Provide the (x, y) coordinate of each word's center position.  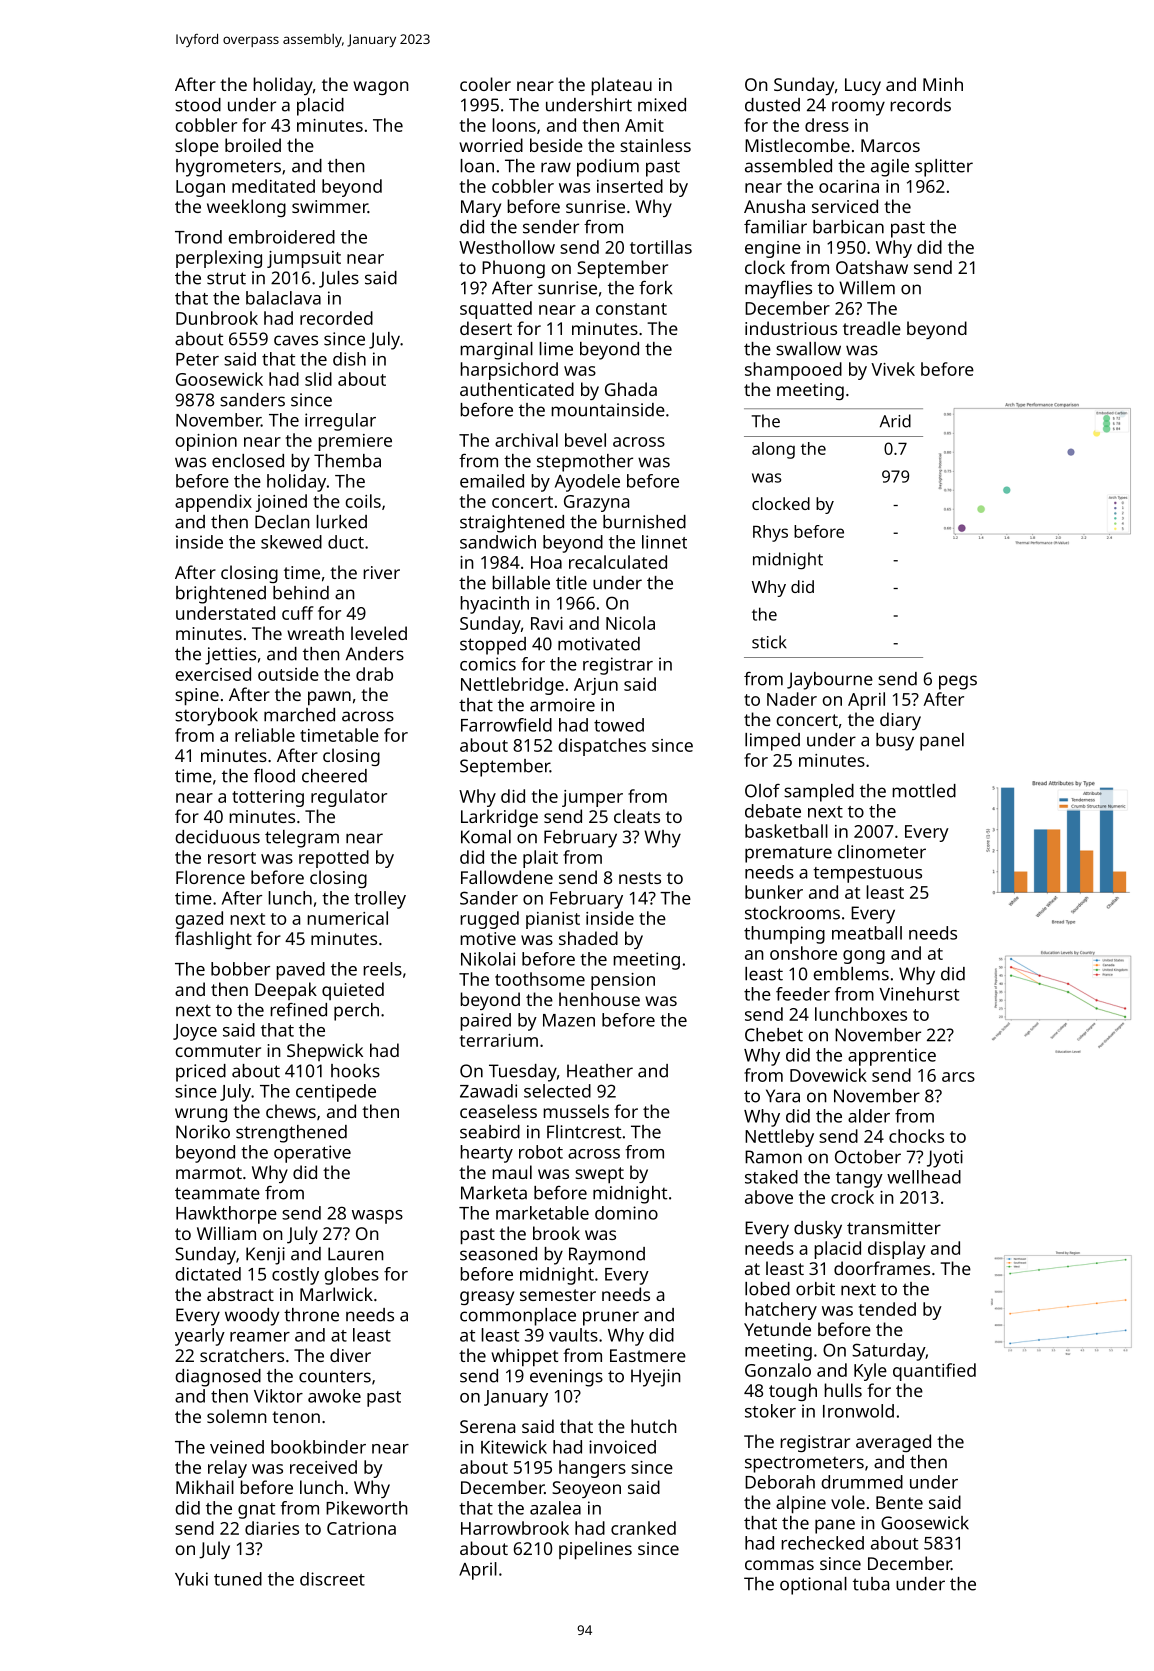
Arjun (596, 686)
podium (608, 168)
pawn (329, 698)
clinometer (882, 852)
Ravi (547, 623)
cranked (643, 1528)
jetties (230, 656)
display (897, 1250)
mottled (924, 791)
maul (512, 1172)
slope (197, 147)
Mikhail (205, 1487)
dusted (772, 105)
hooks (355, 1071)
